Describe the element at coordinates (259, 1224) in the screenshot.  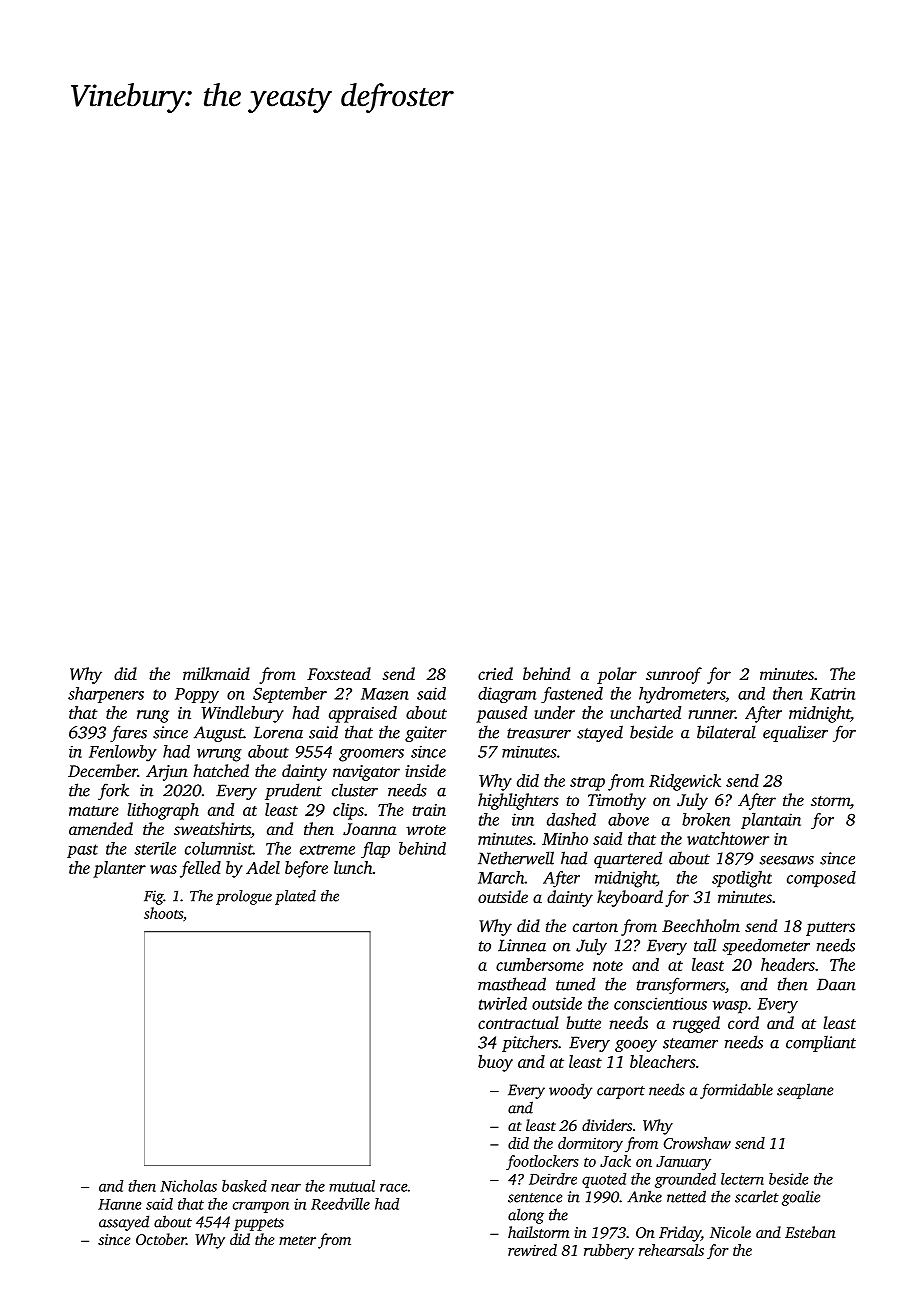
I see `puppets` at that location.
